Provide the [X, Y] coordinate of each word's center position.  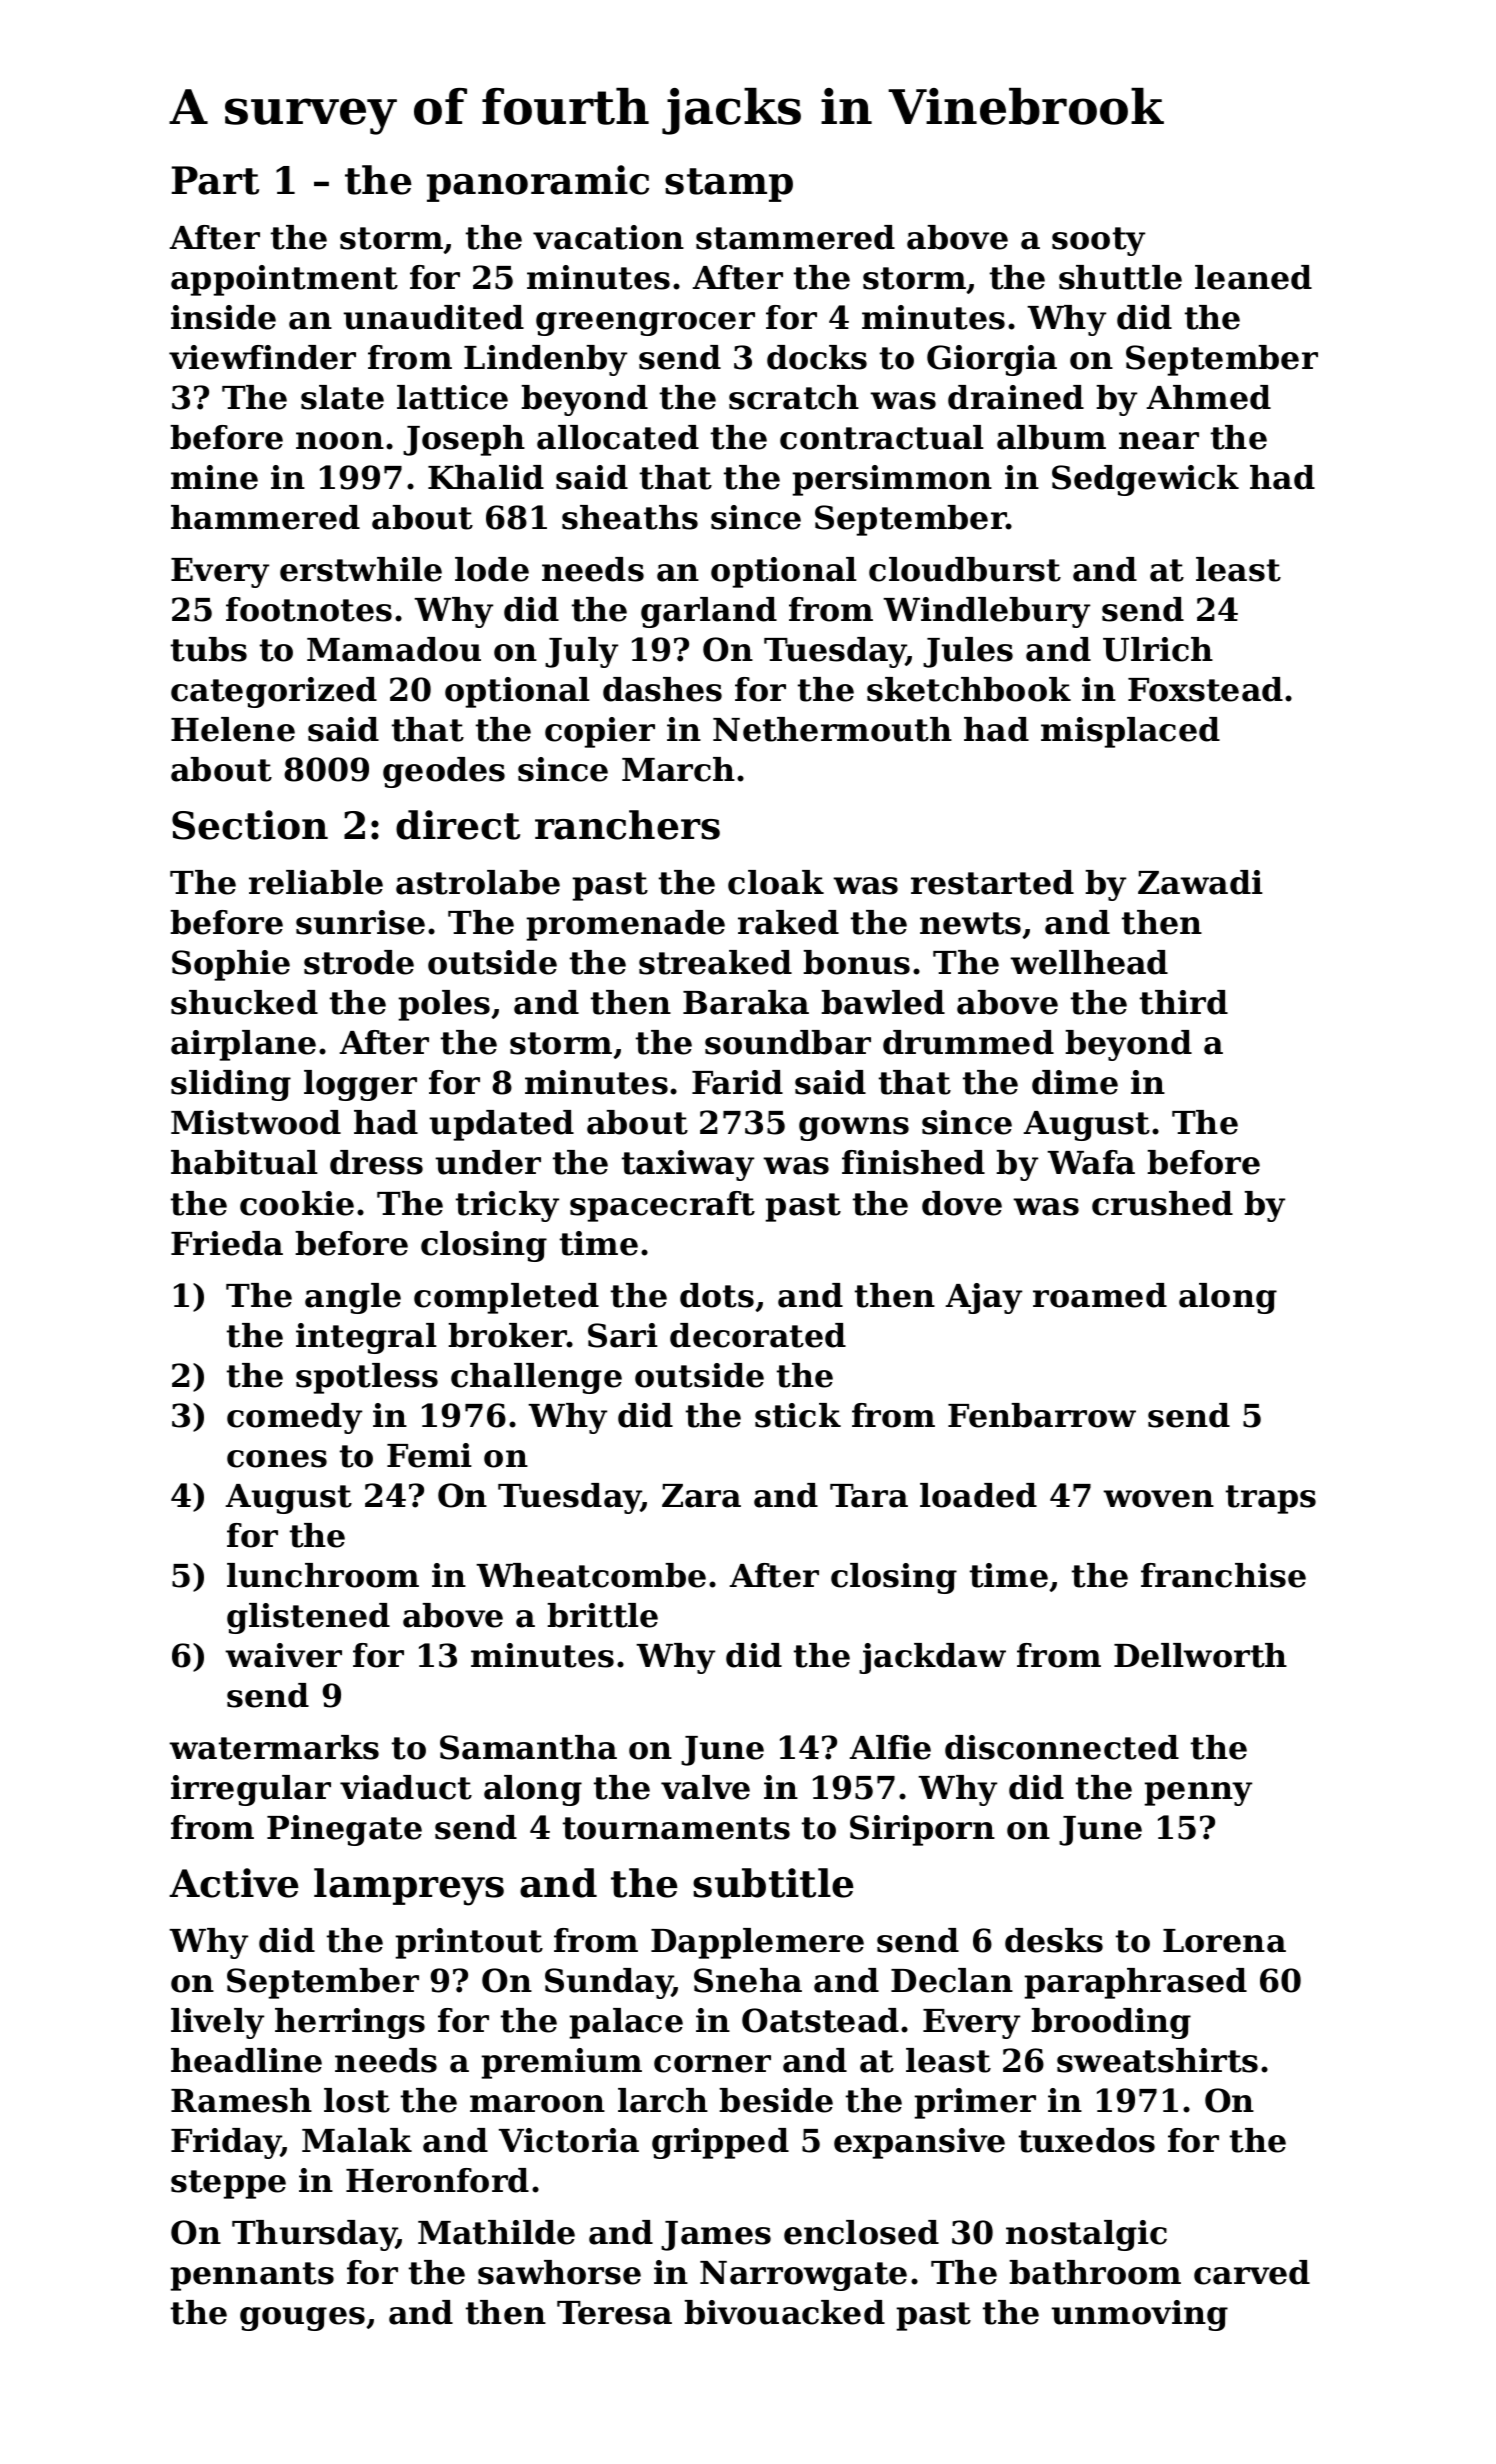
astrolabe [478, 882]
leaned [1253, 277]
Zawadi [1200, 882]
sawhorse [559, 2272]
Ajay [983, 1298]
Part [215, 180]
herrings [350, 2023]
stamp [729, 185]
